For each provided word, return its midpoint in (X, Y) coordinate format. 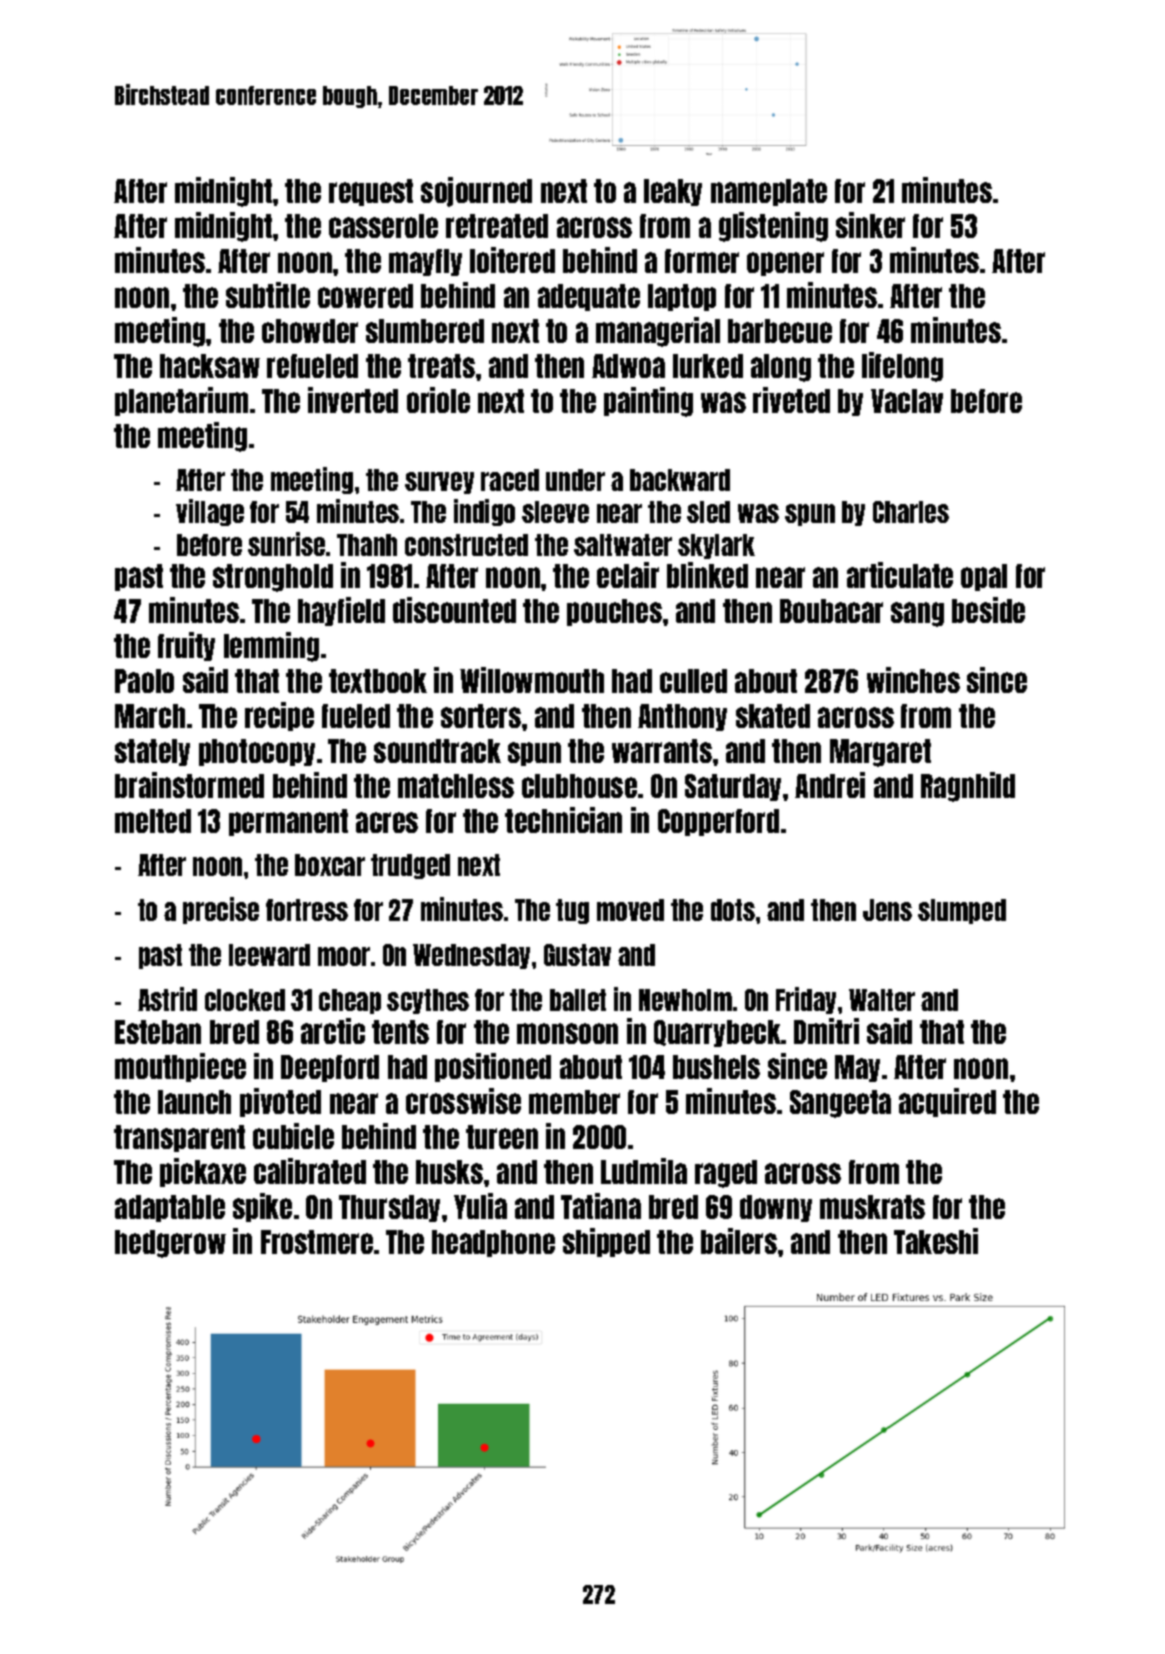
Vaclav (907, 401)
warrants (662, 751)
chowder (310, 331)
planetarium (181, 401)
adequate (589, 297)
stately (152, 752)
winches (913, 680)
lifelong (902, 367)
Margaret (880, 753)
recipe (279, 716)
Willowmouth (532, 680)
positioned (493, 1067)
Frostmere (317, 1242)
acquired (947, 1102)
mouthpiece (180, 1067)
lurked (708, 366)
